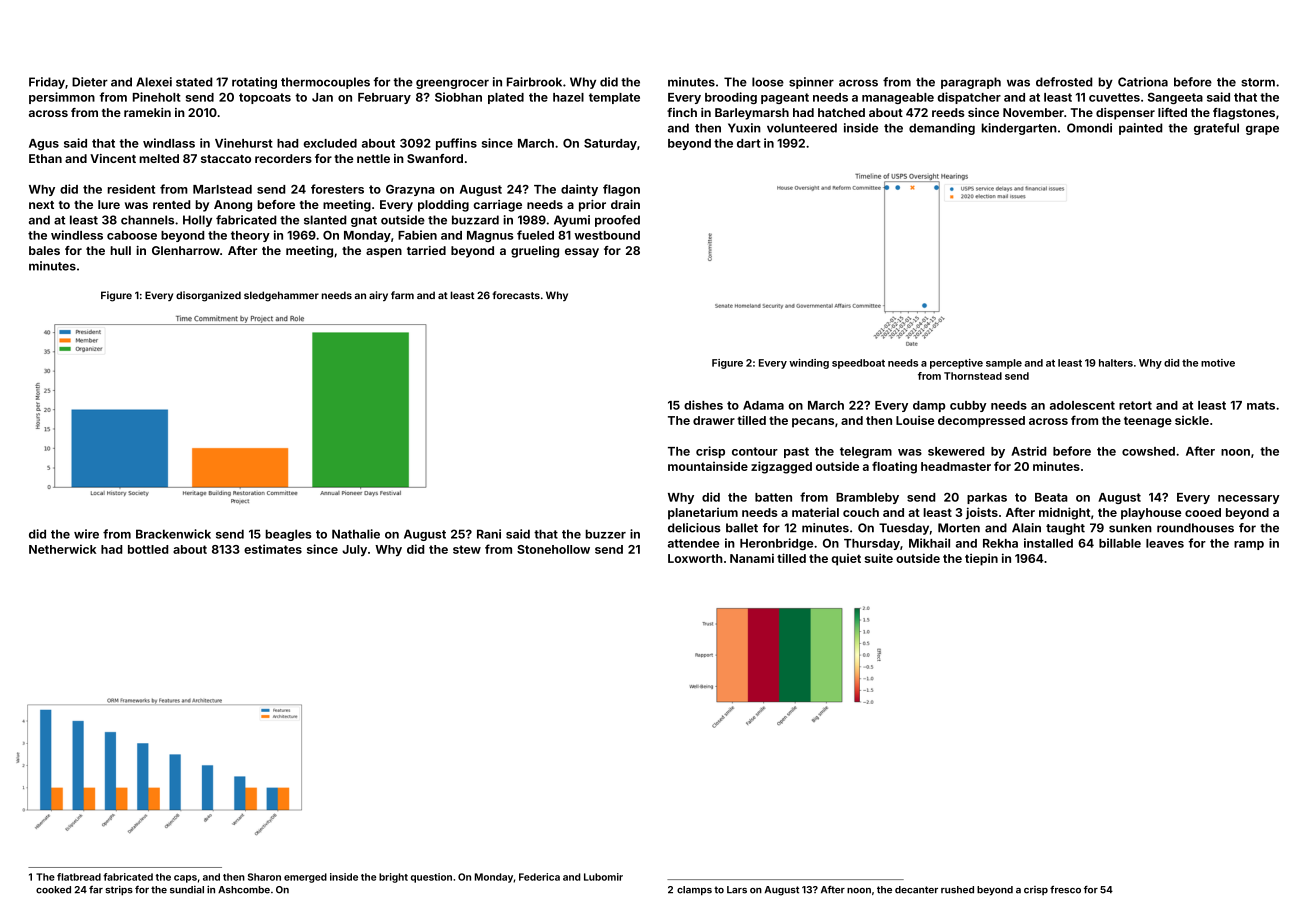 Image resolution: width=1308 pixels, height=924 pixels. What do you see at coordinates (154, 82) in the image?
I see `Alexei` at bounding box center [154, 82].
